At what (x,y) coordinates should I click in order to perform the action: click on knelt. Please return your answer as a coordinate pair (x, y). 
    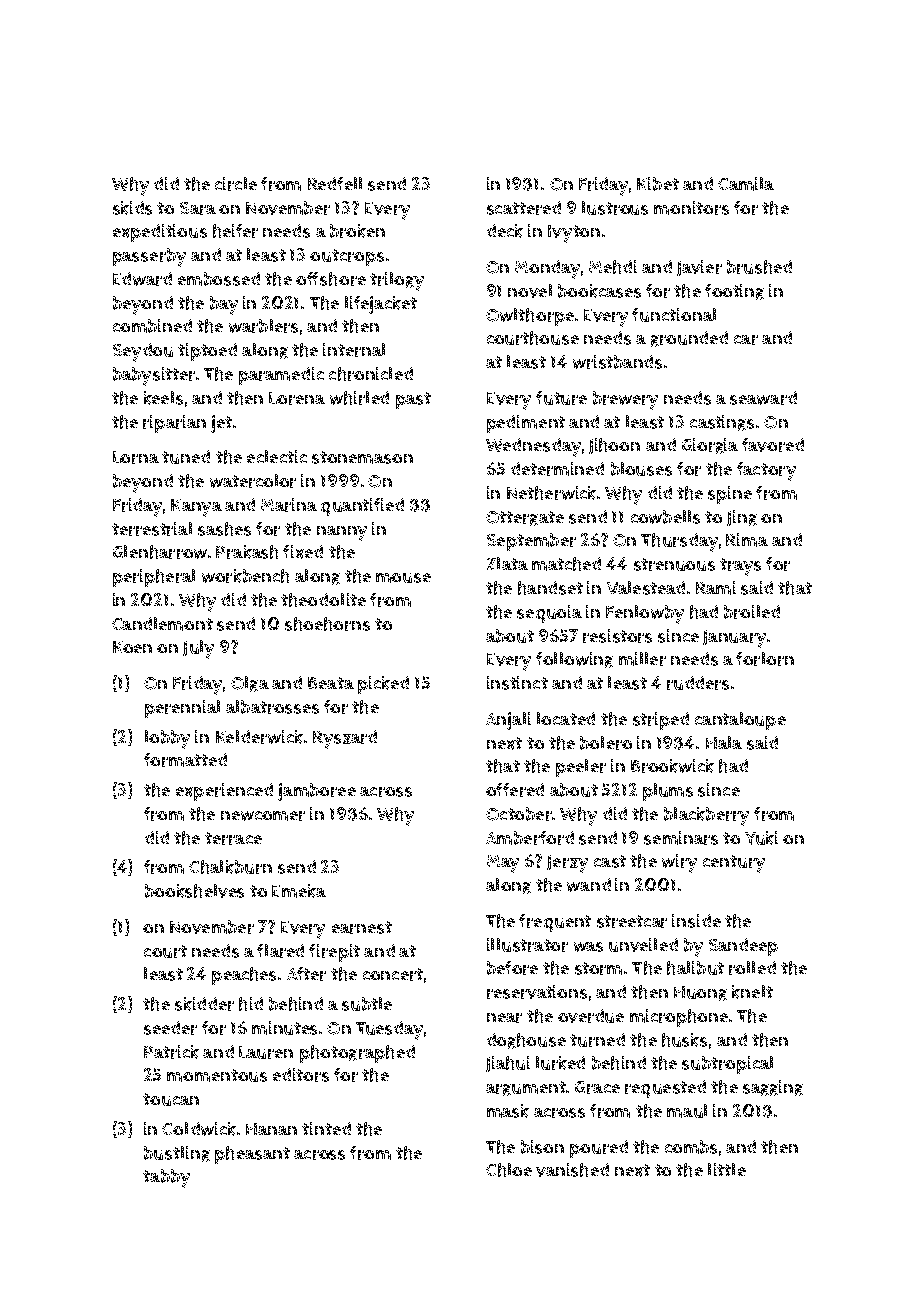
    Looking at the image, I should click on (752, 992).
